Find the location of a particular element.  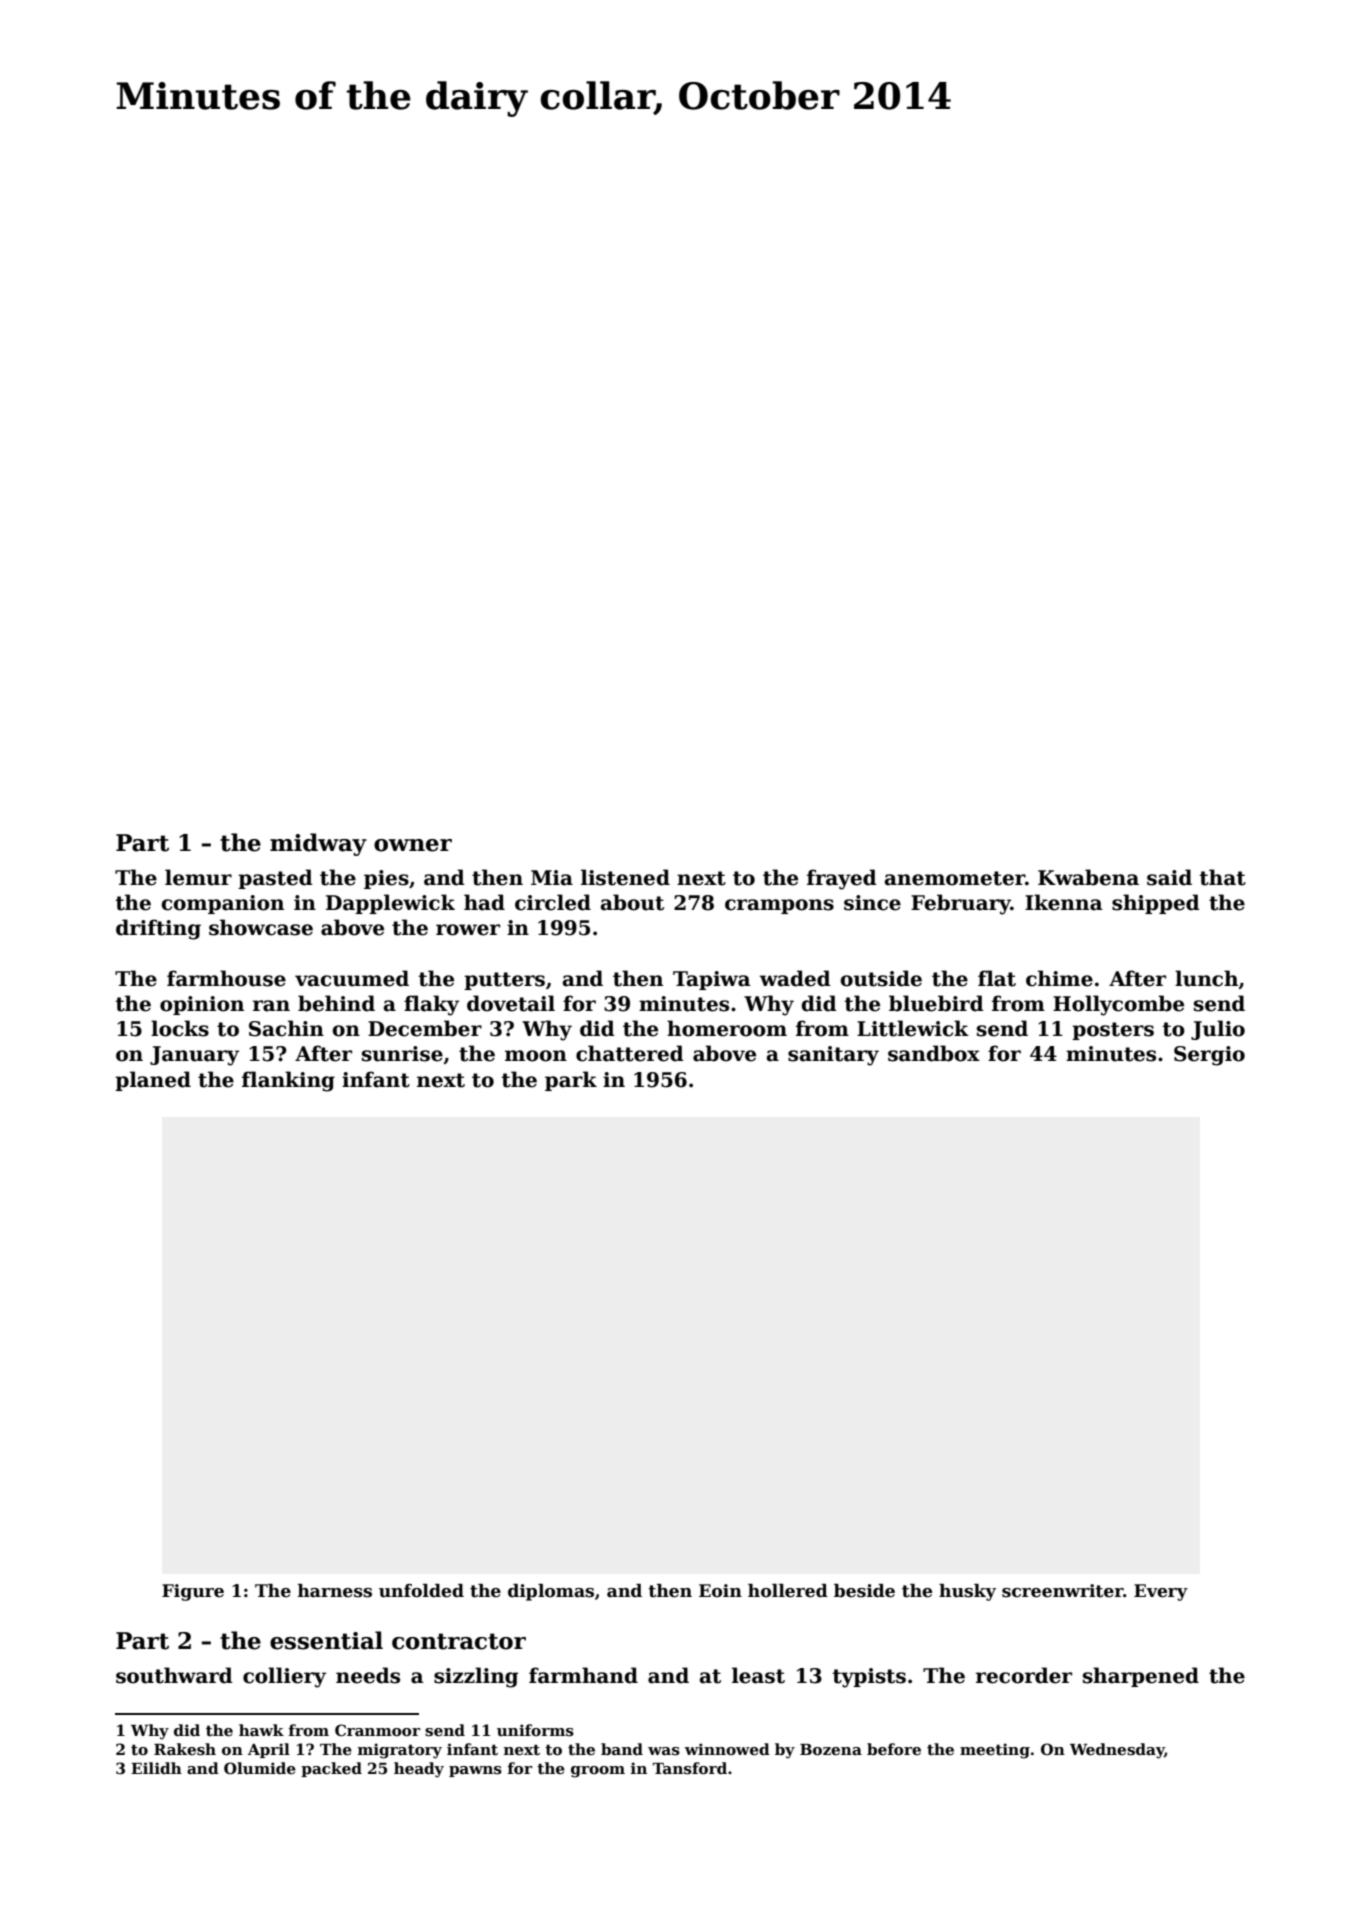

screenwriter is located at coordinates (1063, 1591).
